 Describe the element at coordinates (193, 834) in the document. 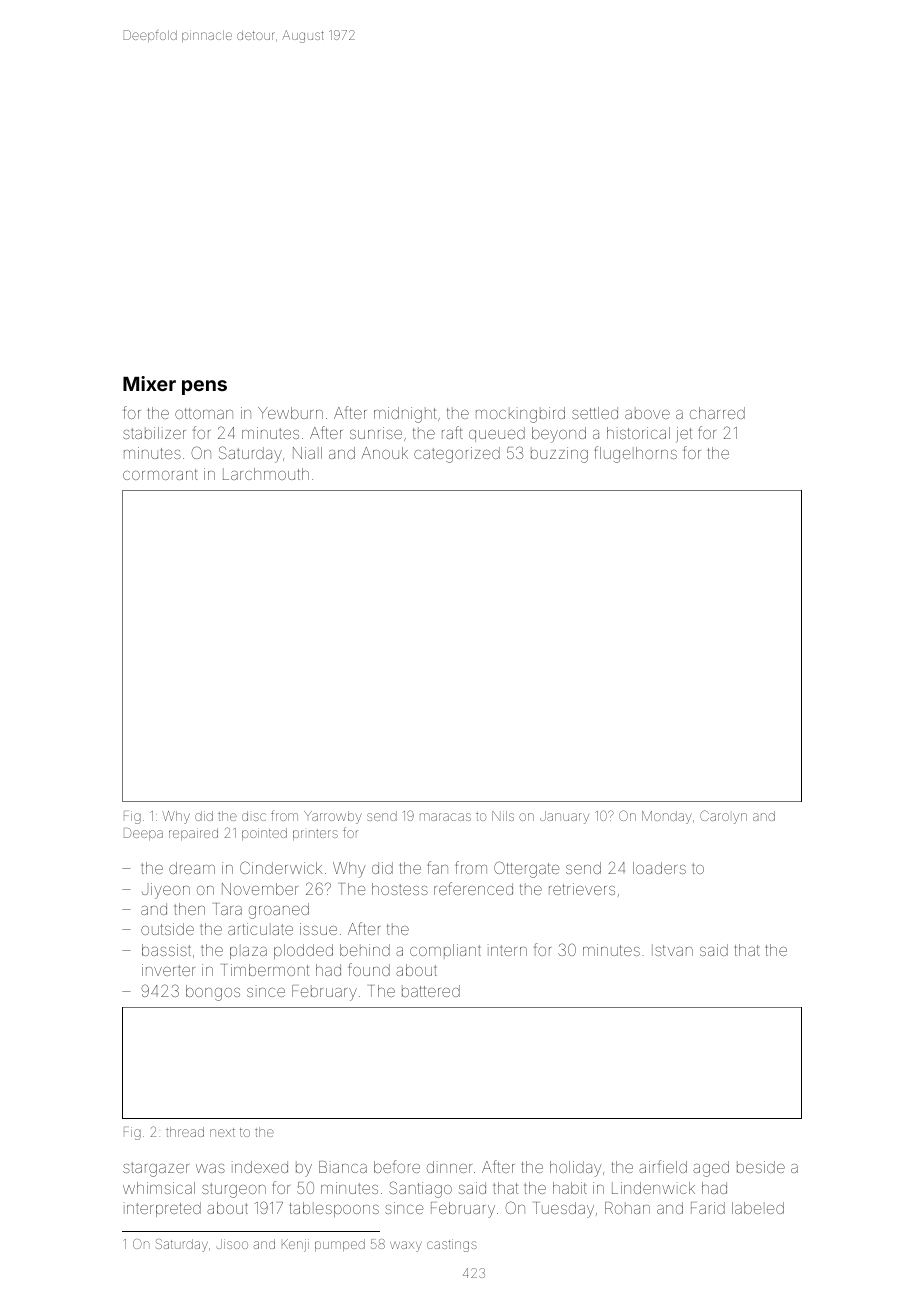

I see `repaired` at that location.
